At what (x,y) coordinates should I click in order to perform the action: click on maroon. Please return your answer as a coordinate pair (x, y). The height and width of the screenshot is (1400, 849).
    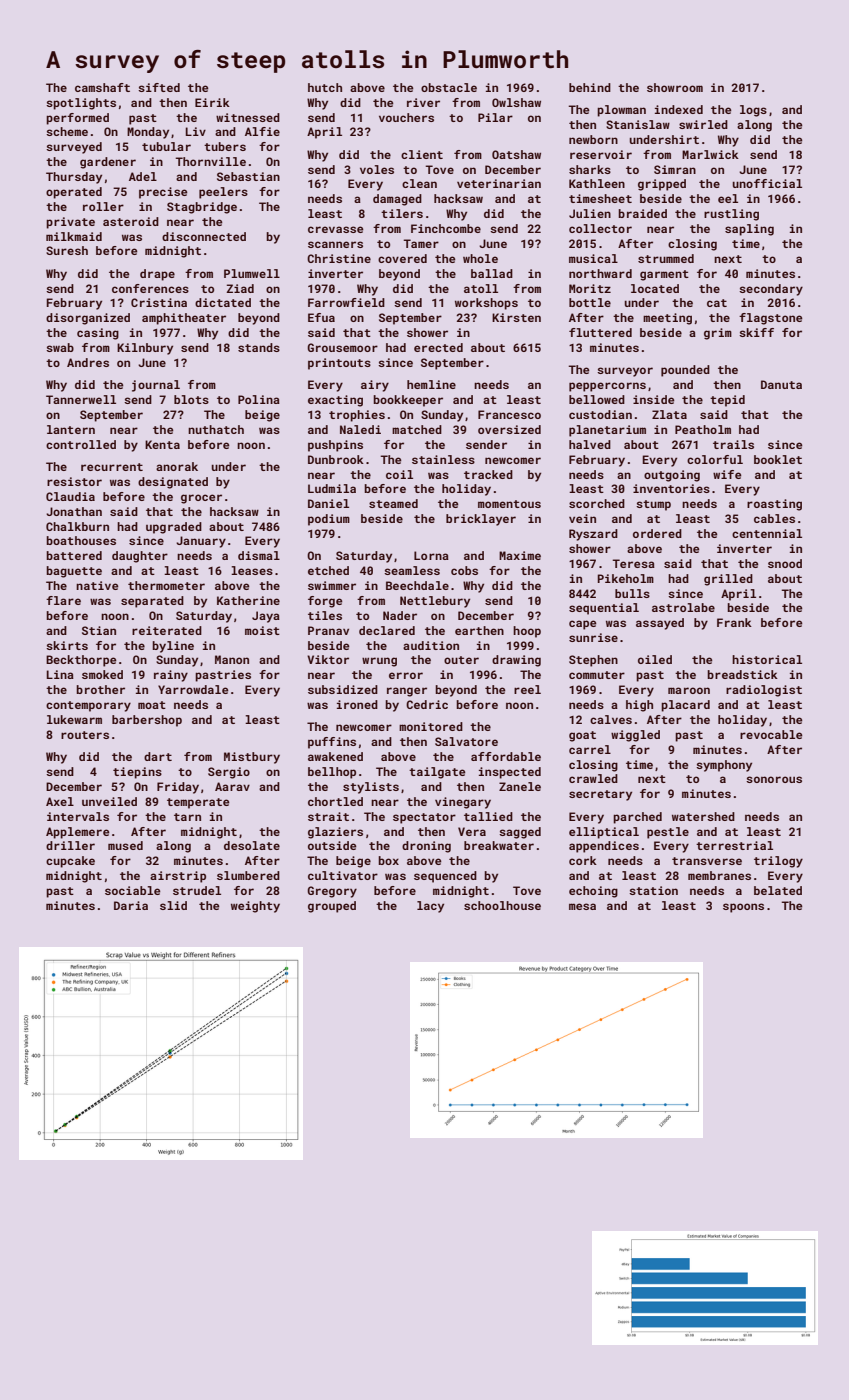
    Looking at the image, I should click on (689, 690).
